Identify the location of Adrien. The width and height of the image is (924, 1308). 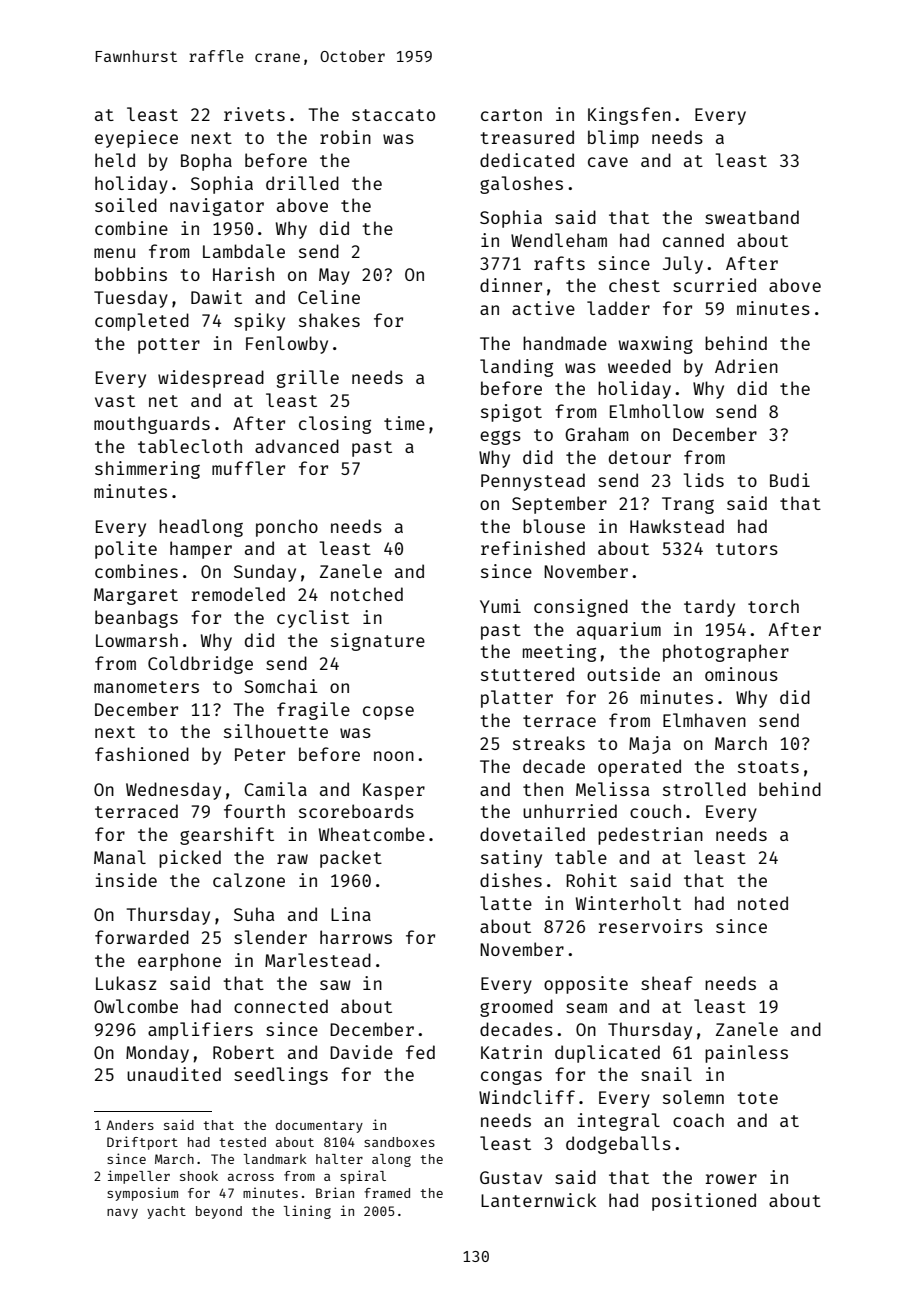
(746, 366).
